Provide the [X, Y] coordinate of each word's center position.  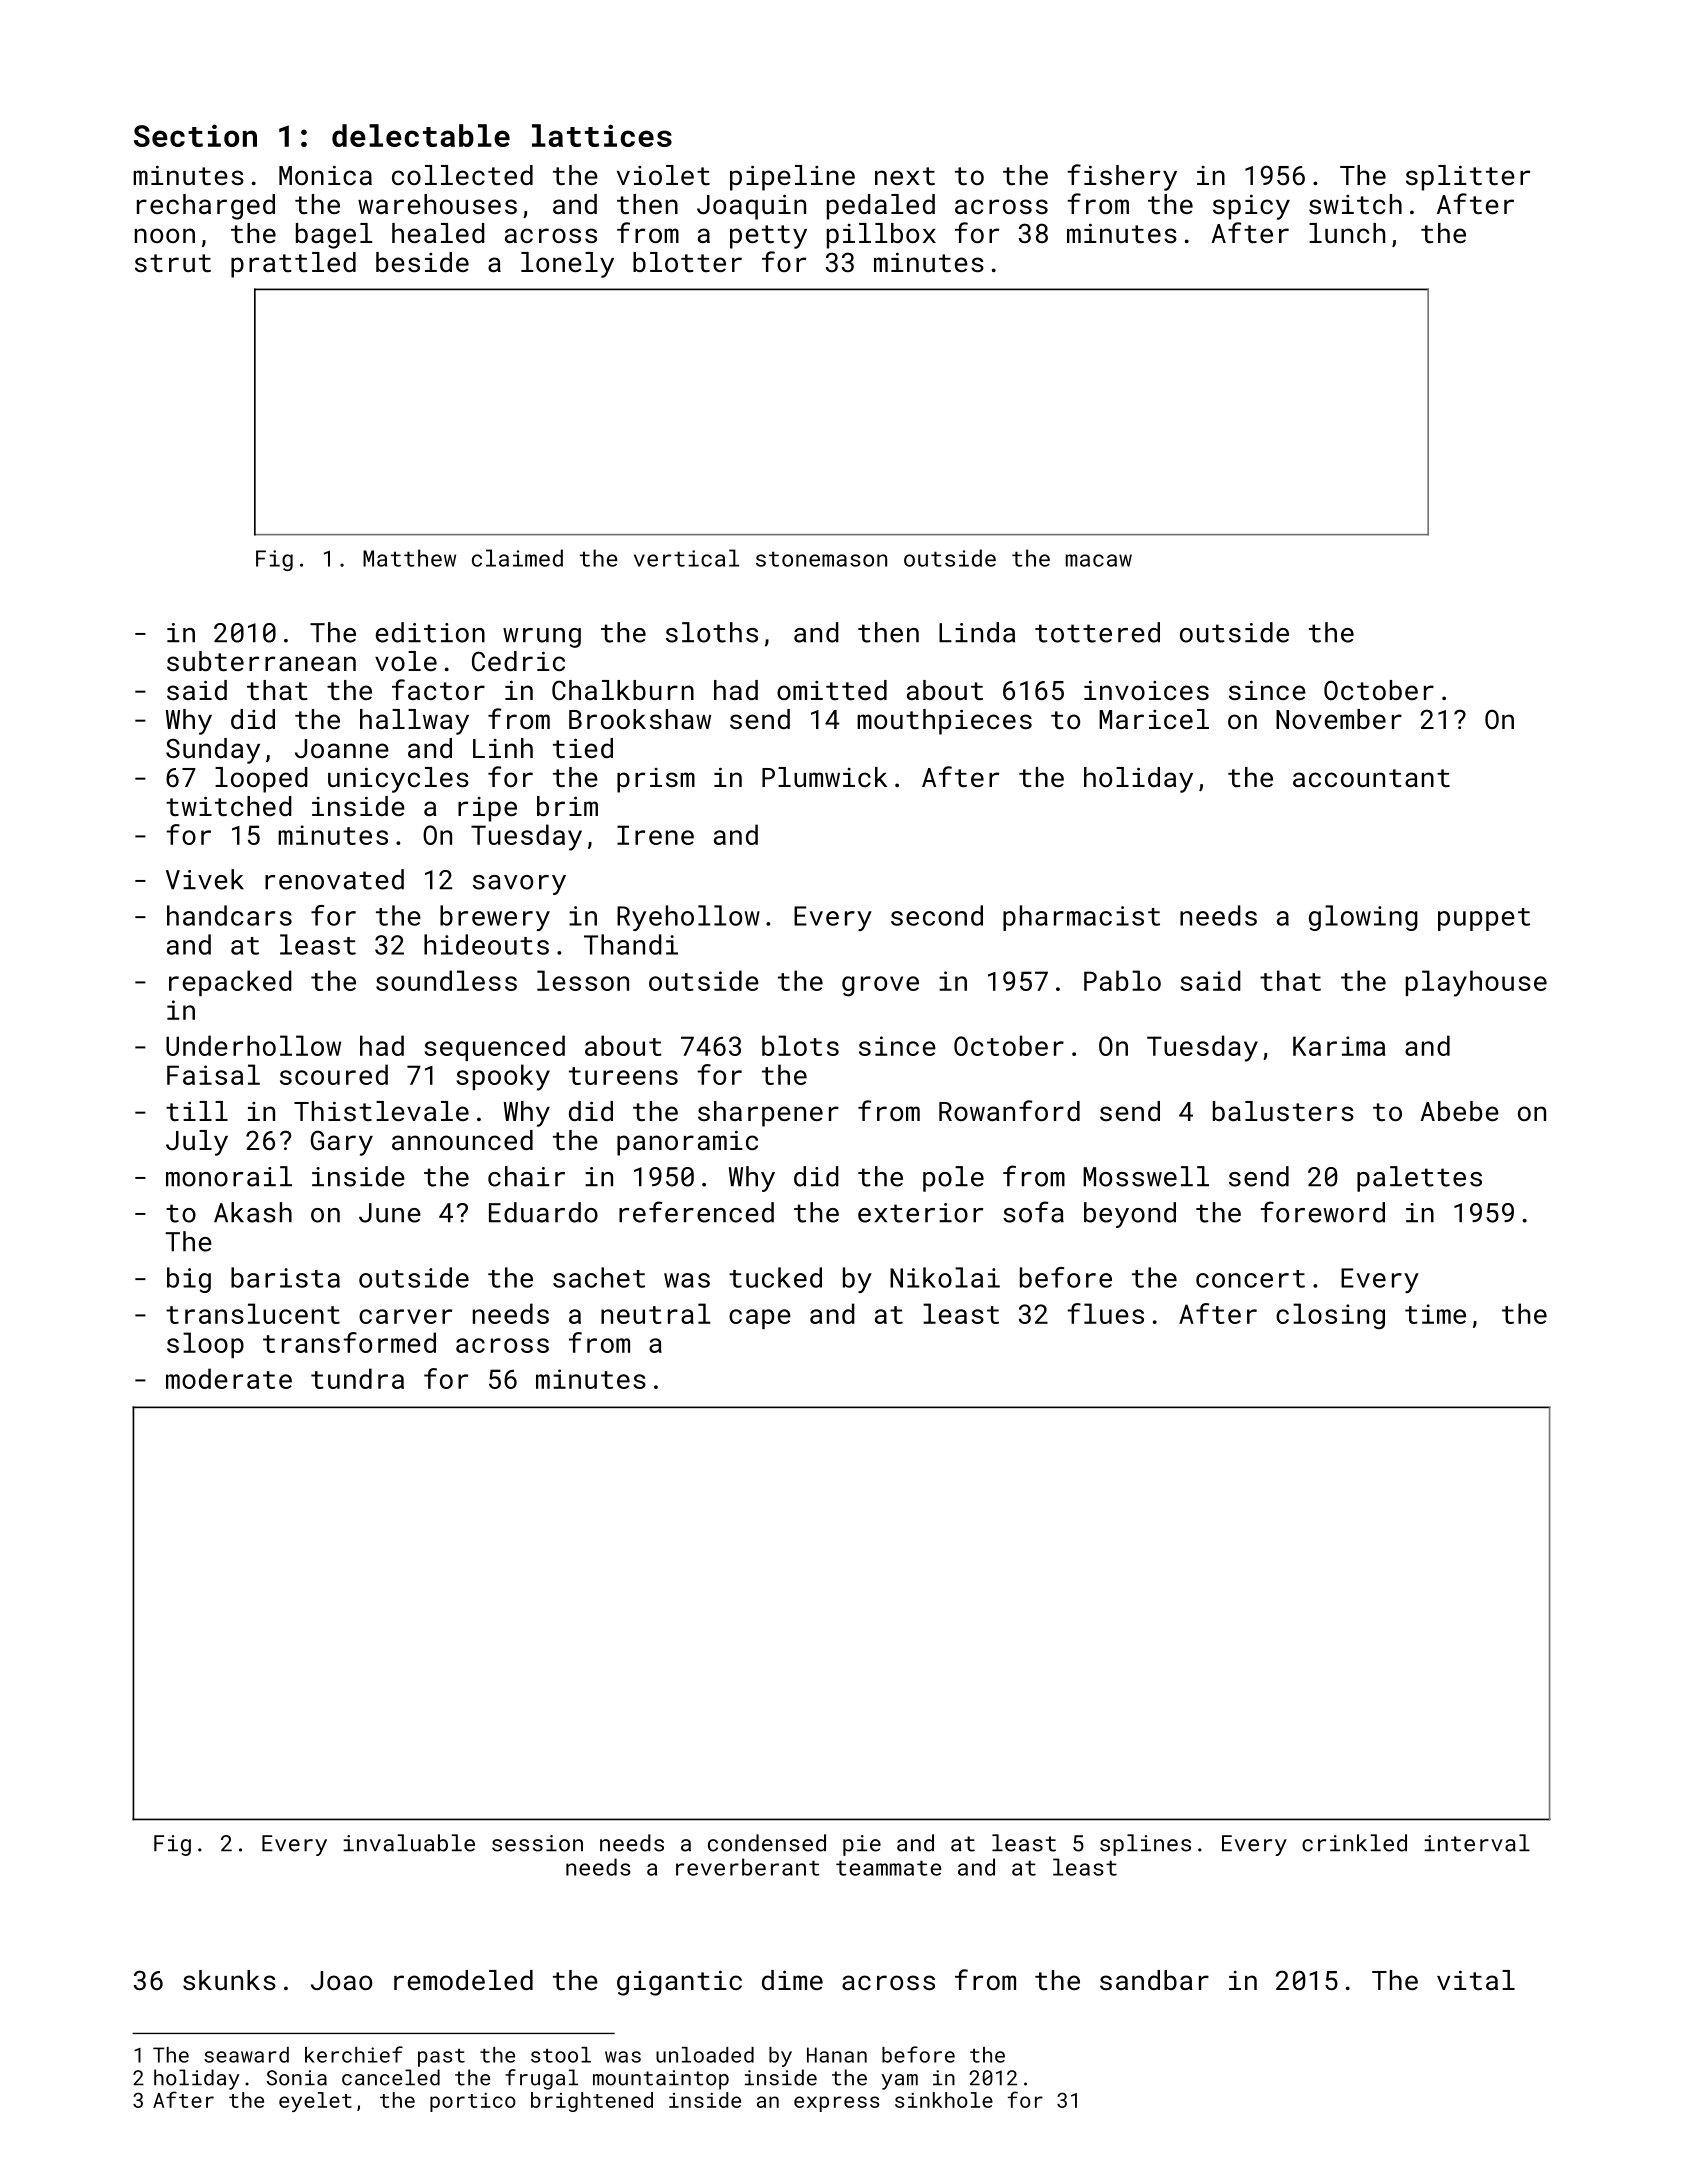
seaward [246, 2055]
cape [760, 1319]
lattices [602, 135]
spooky [503, 1077]
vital [1476, 1980]
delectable [421, 135]
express [836, 2104]
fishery [1122, 177]
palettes [1419, 1179]
